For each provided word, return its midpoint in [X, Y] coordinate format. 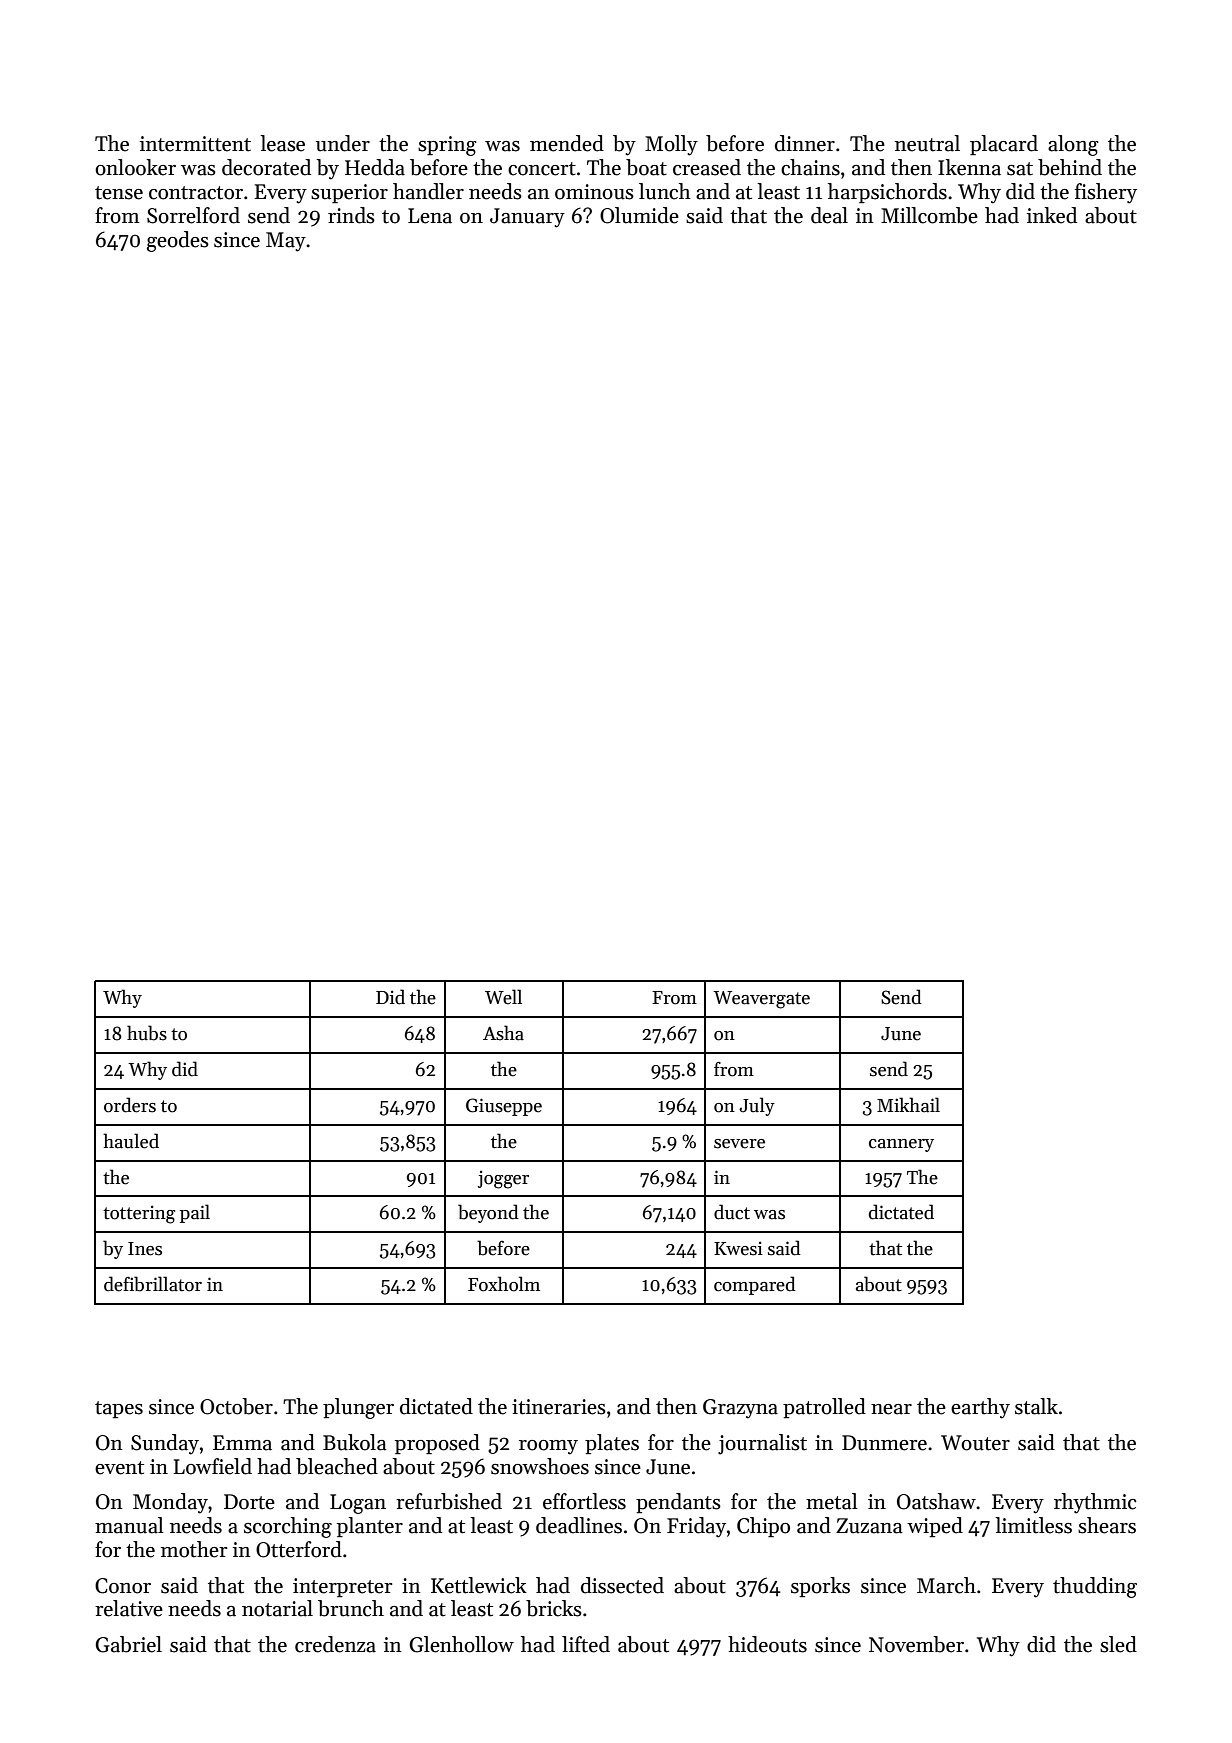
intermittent [195, 144]
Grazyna [740, 1409]
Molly [671, 145]
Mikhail [908, 1105]
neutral [927, 143]
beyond [488, 1213]
